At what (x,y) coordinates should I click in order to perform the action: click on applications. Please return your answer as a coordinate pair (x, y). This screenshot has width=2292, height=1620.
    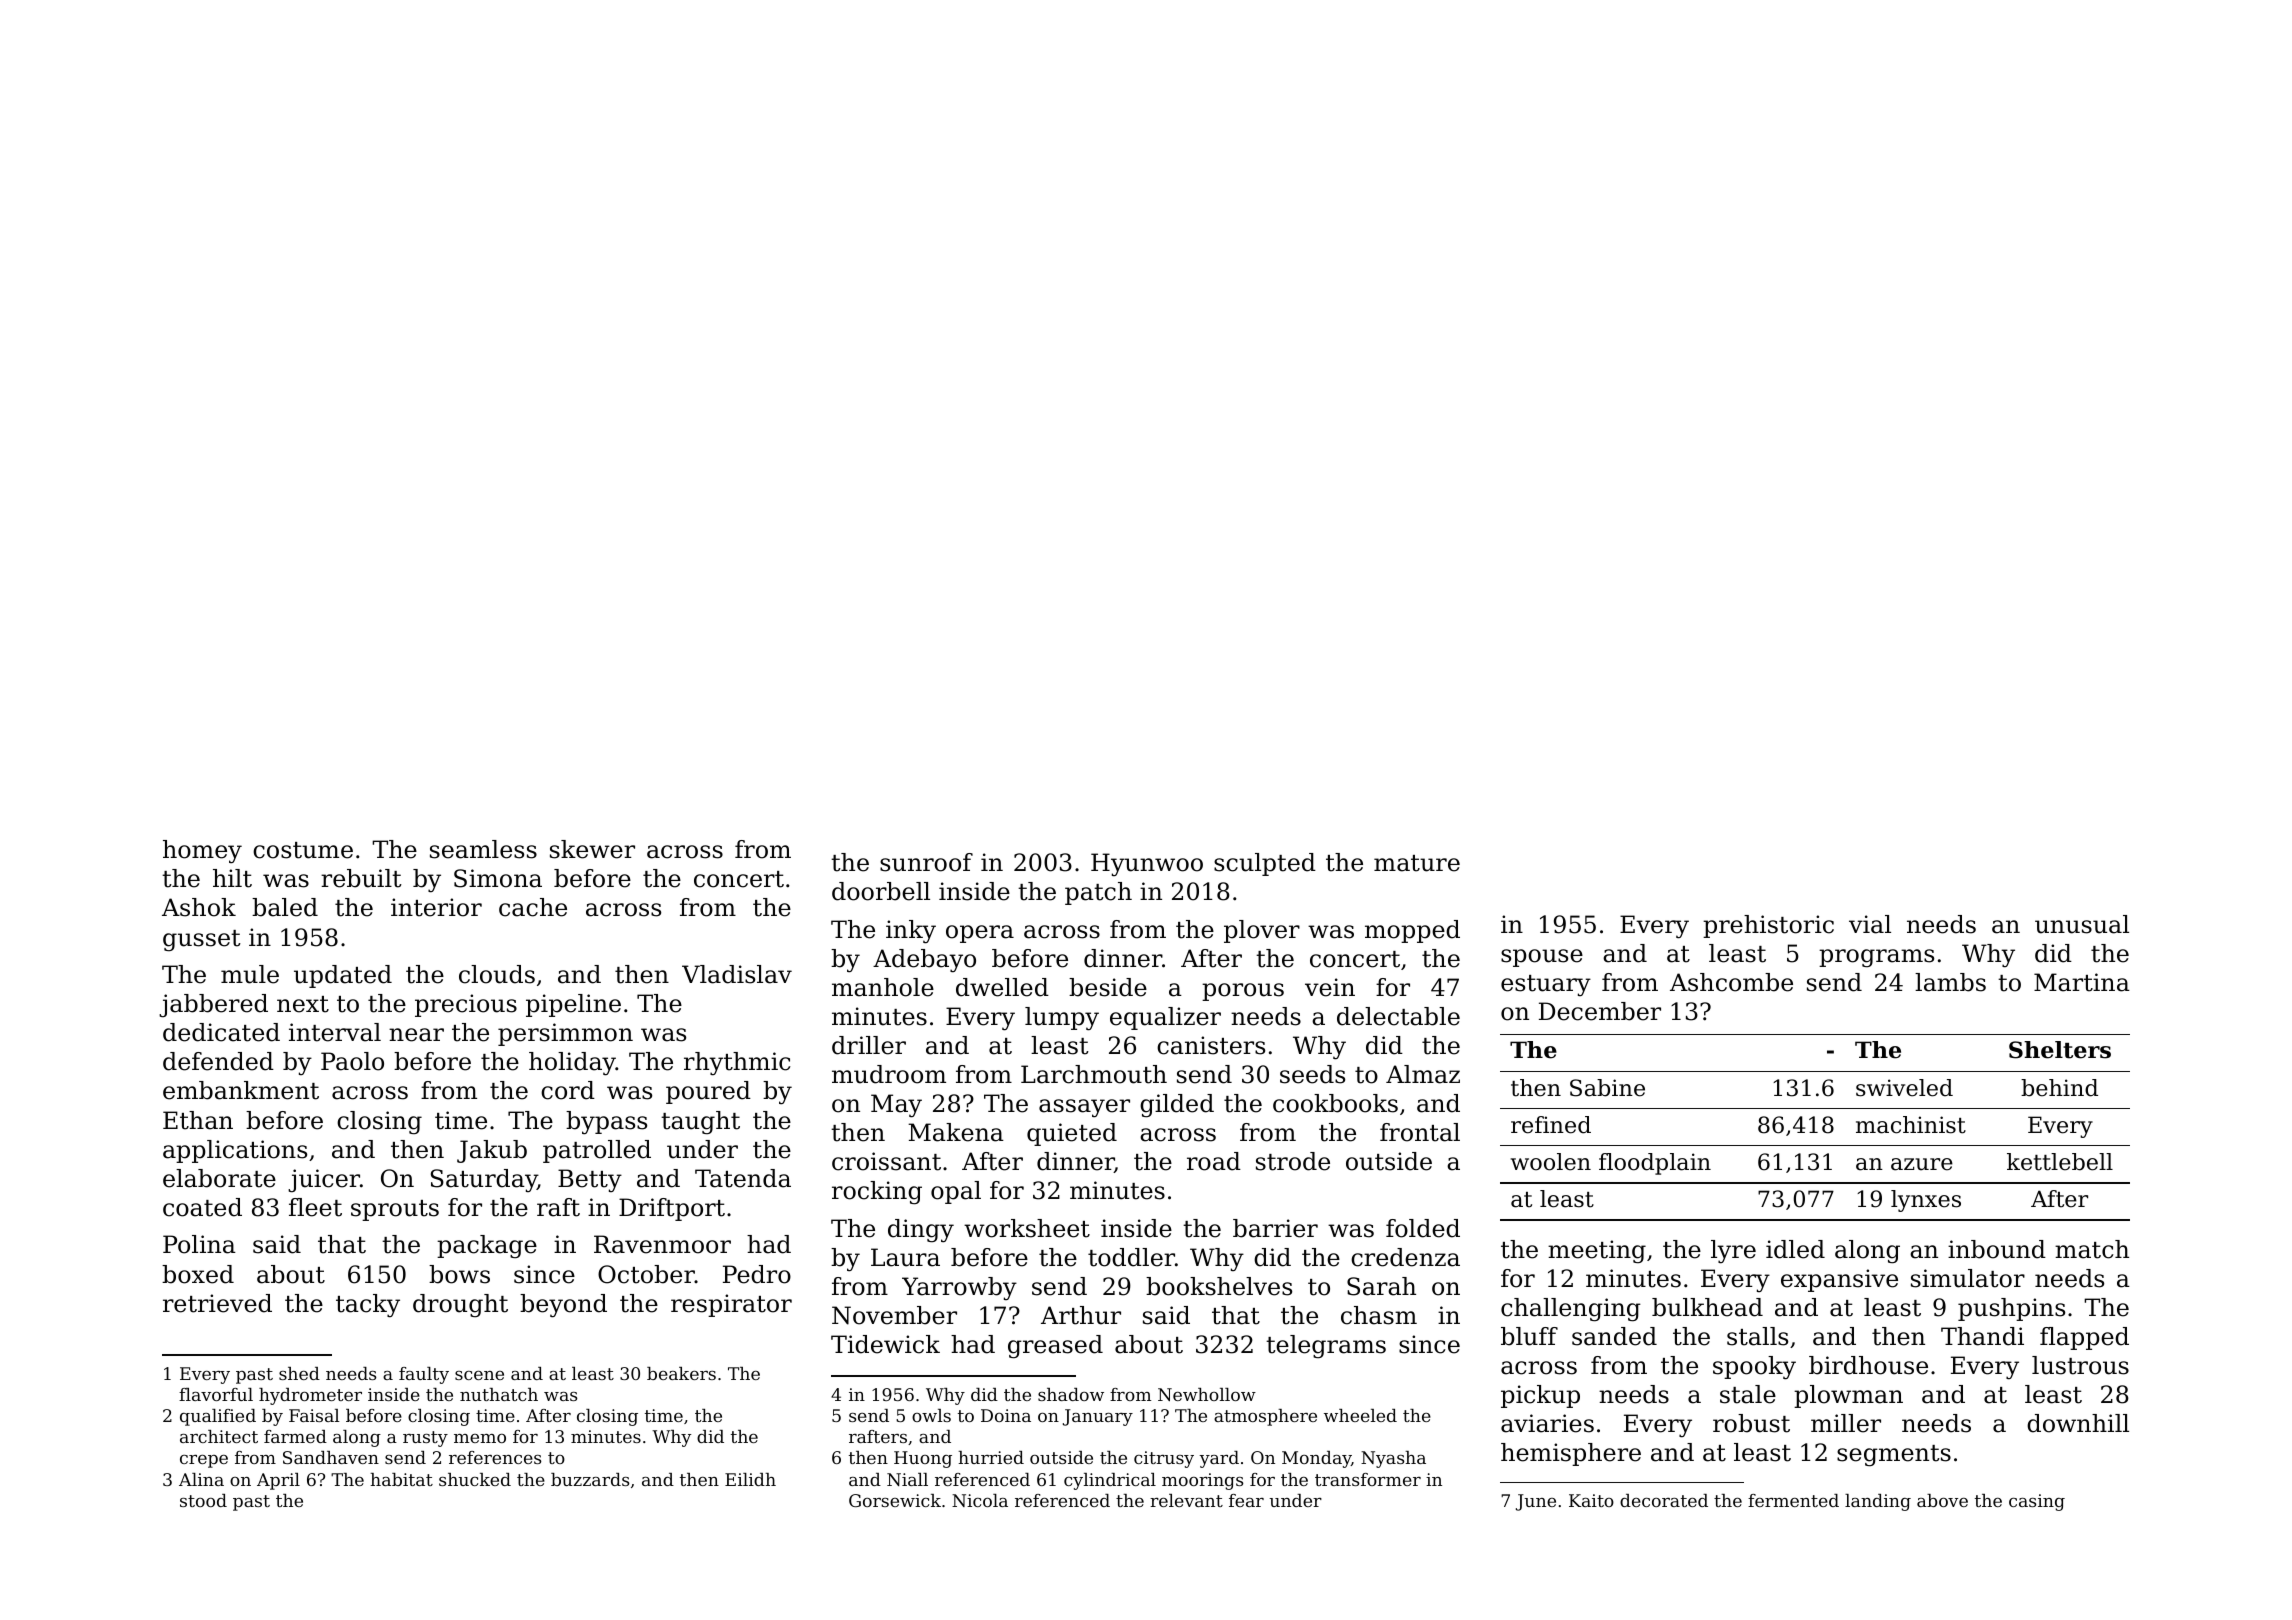
    Looking at the image, I should click on (235, 1151).
